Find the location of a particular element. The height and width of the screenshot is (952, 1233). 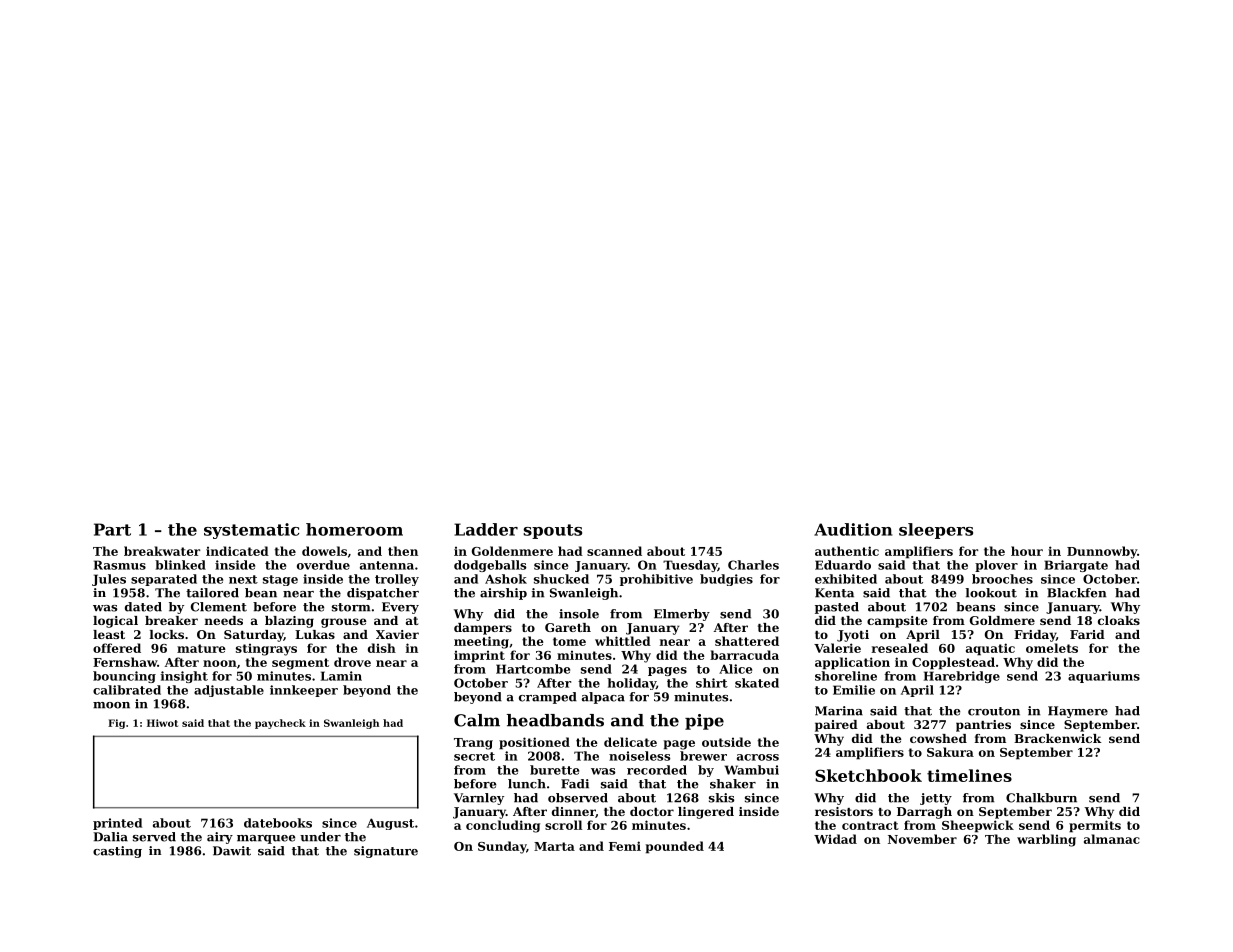

Blackfen is located at coordinates (1076, 593).
